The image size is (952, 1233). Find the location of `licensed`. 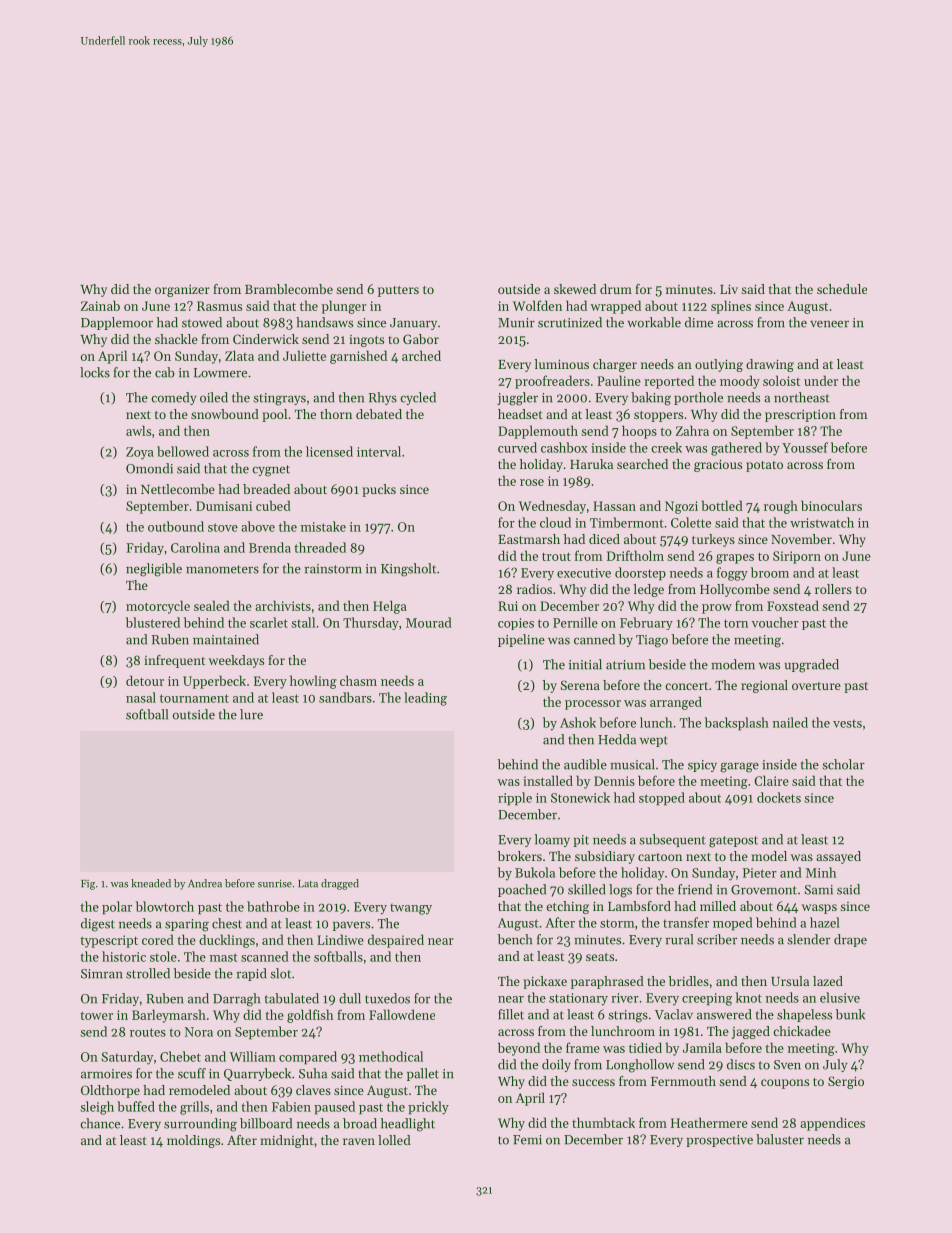

licensed is located at coordinates (329, 451).
